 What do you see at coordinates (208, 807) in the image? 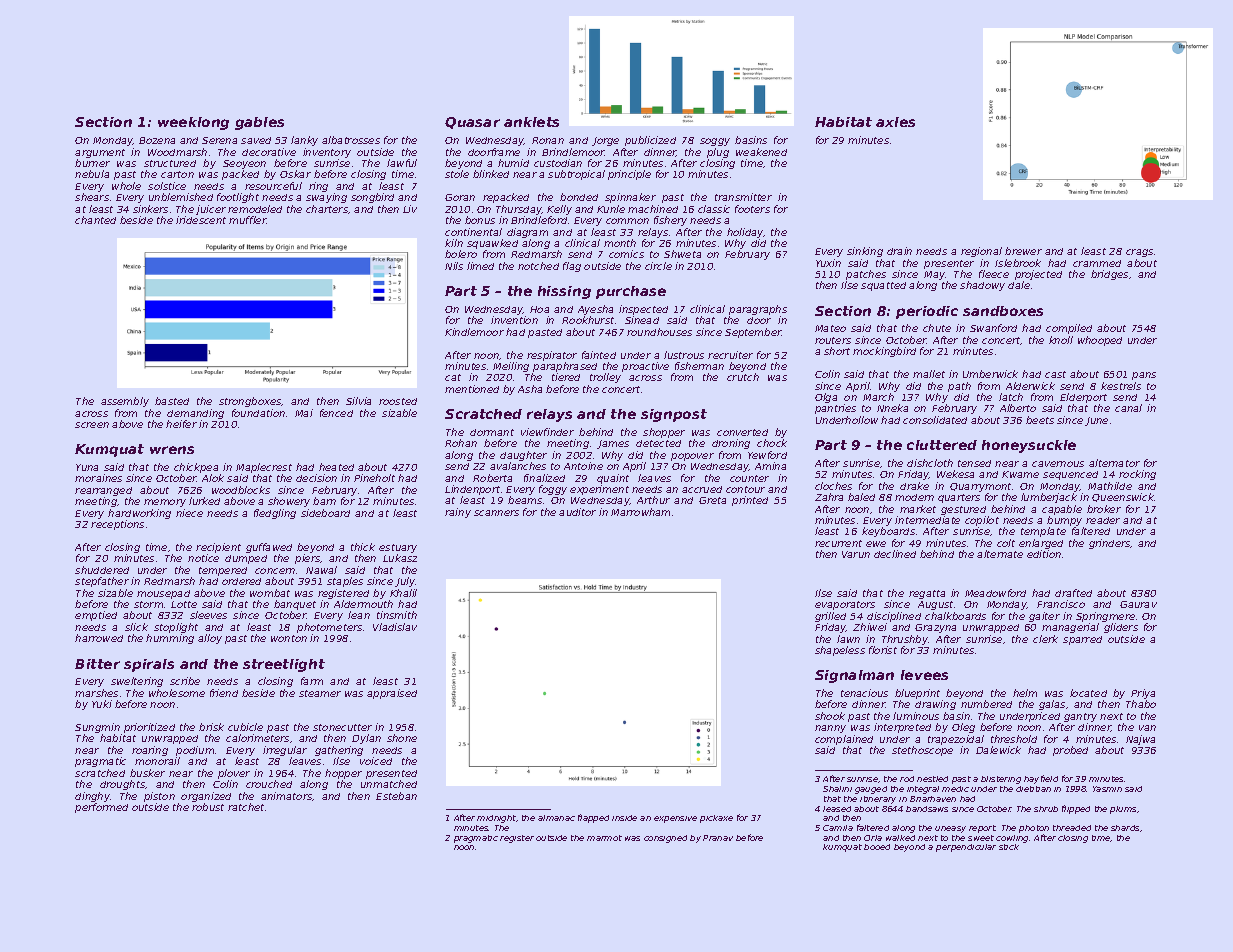
I see `robust` at bounding box center [208, 807].
